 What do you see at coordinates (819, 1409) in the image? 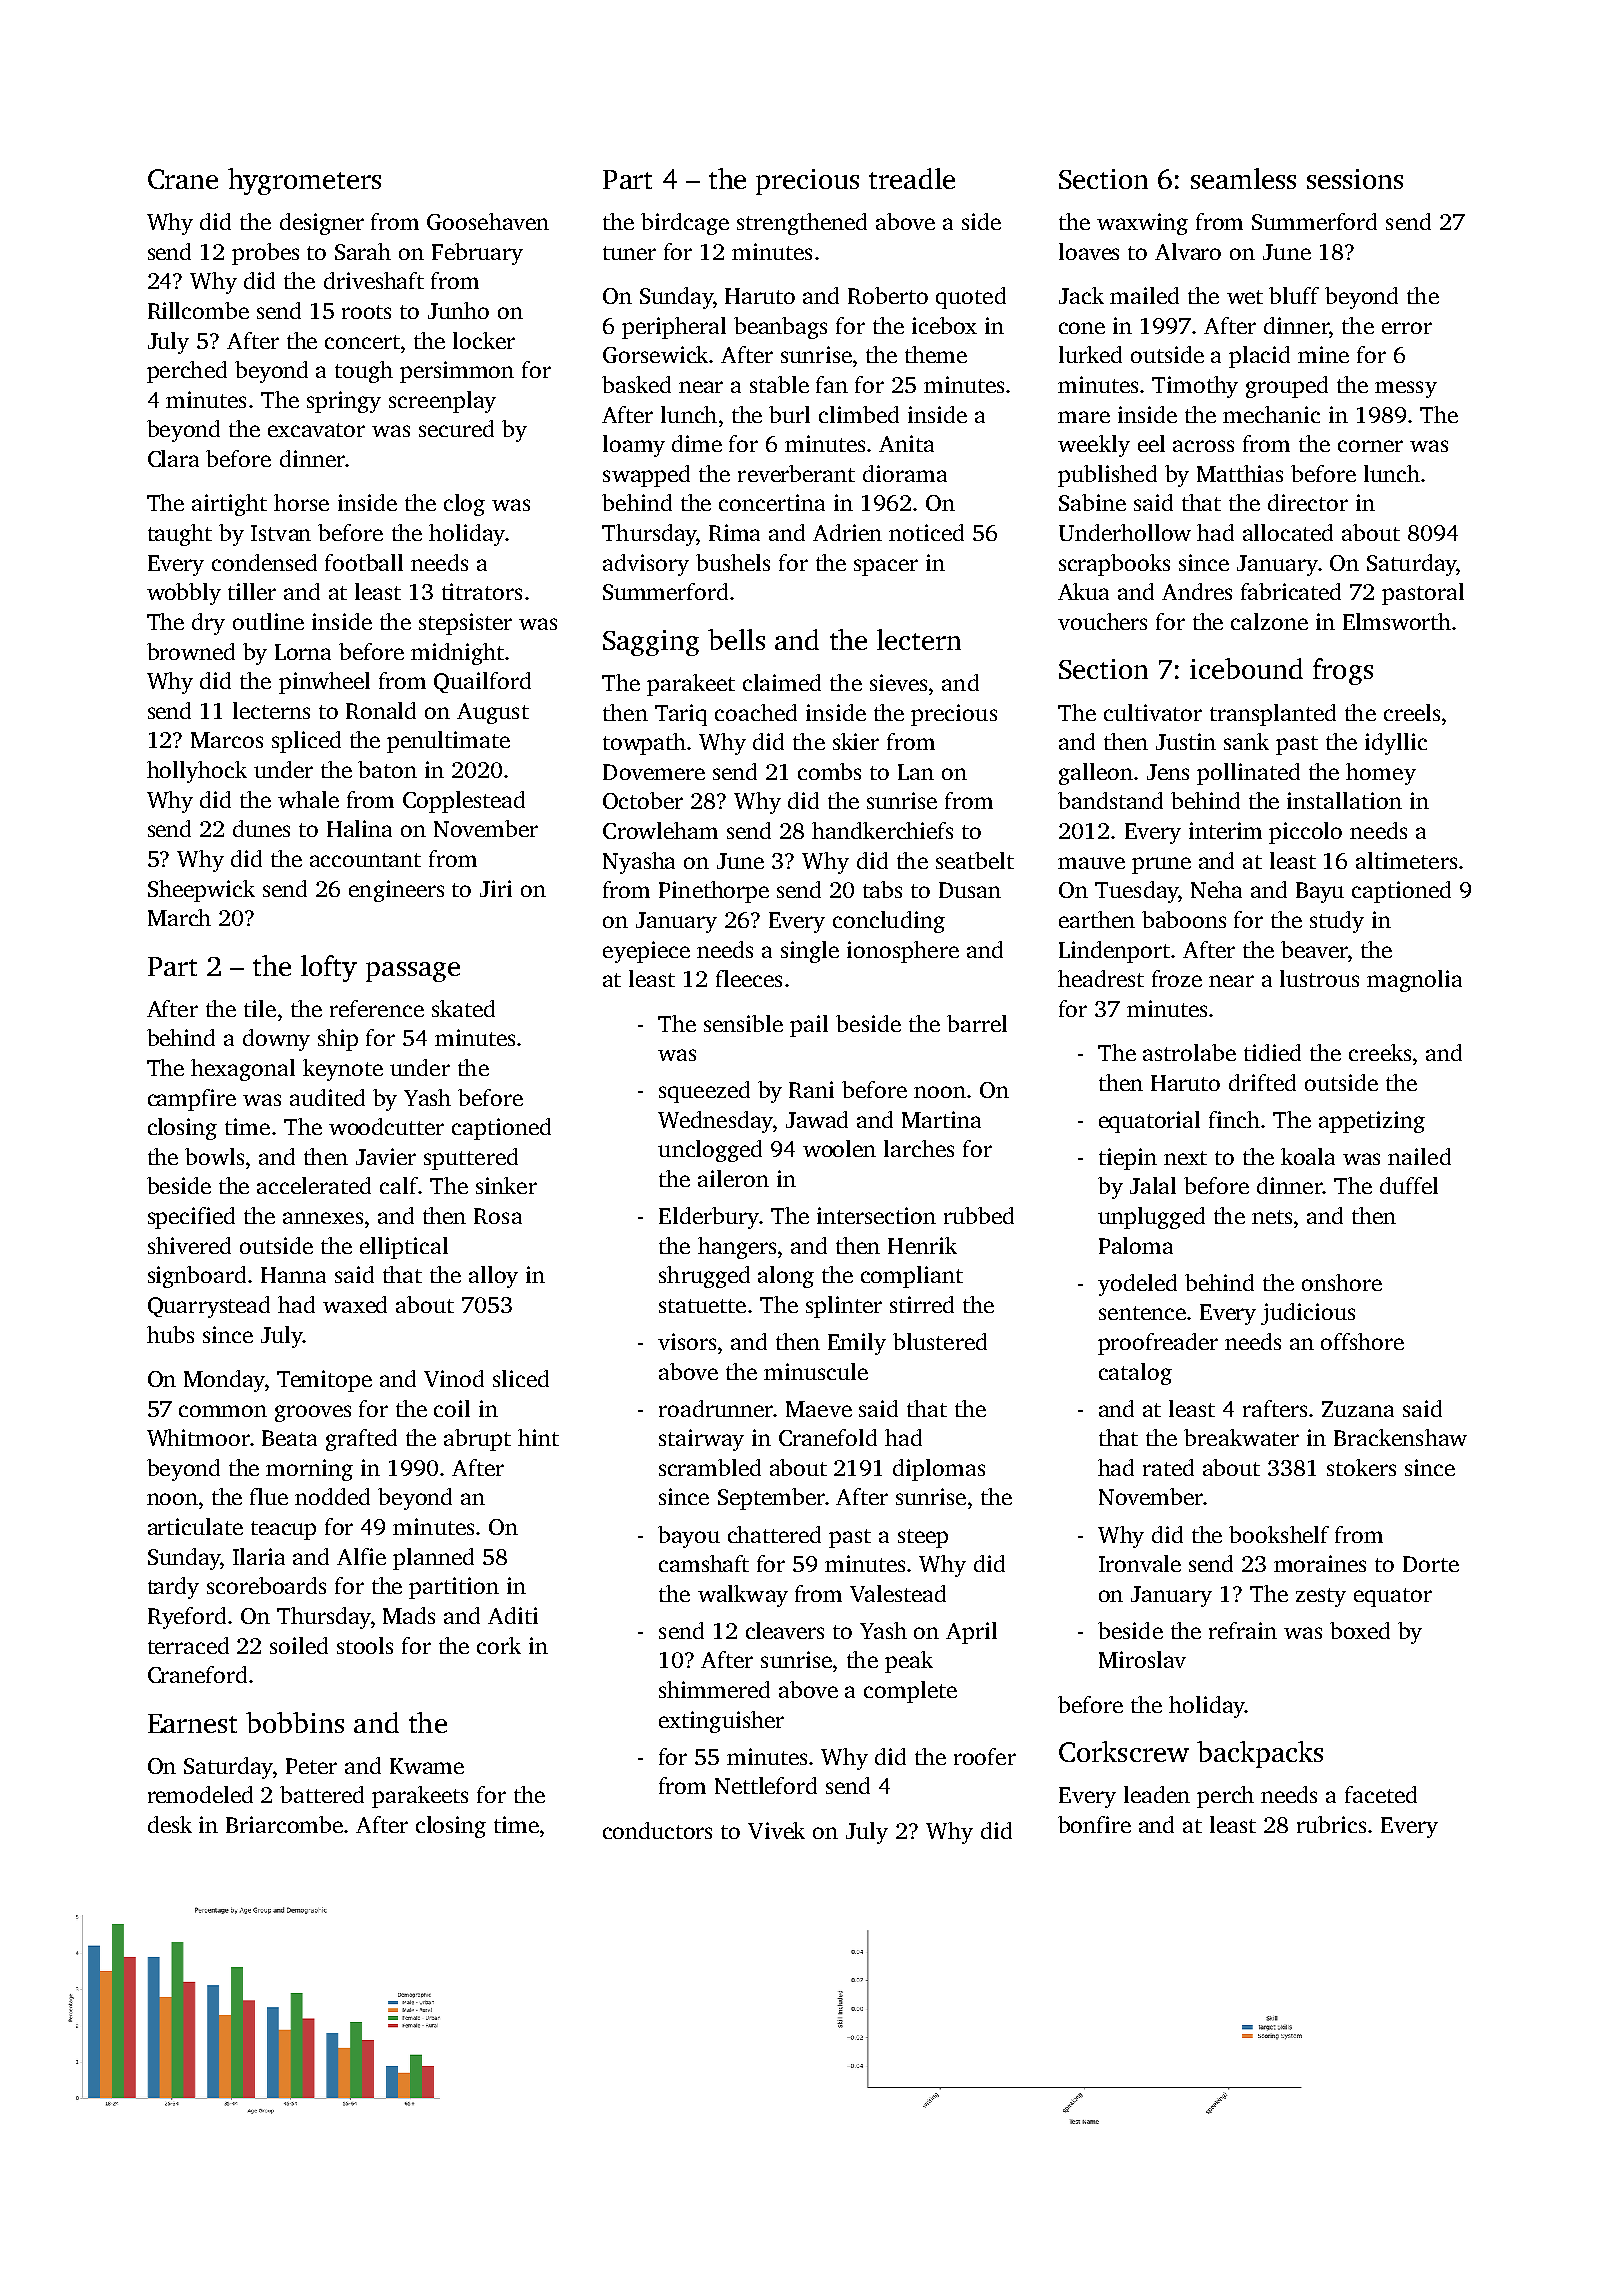
I see `Maeve` at bounding box center [819, 1409].
